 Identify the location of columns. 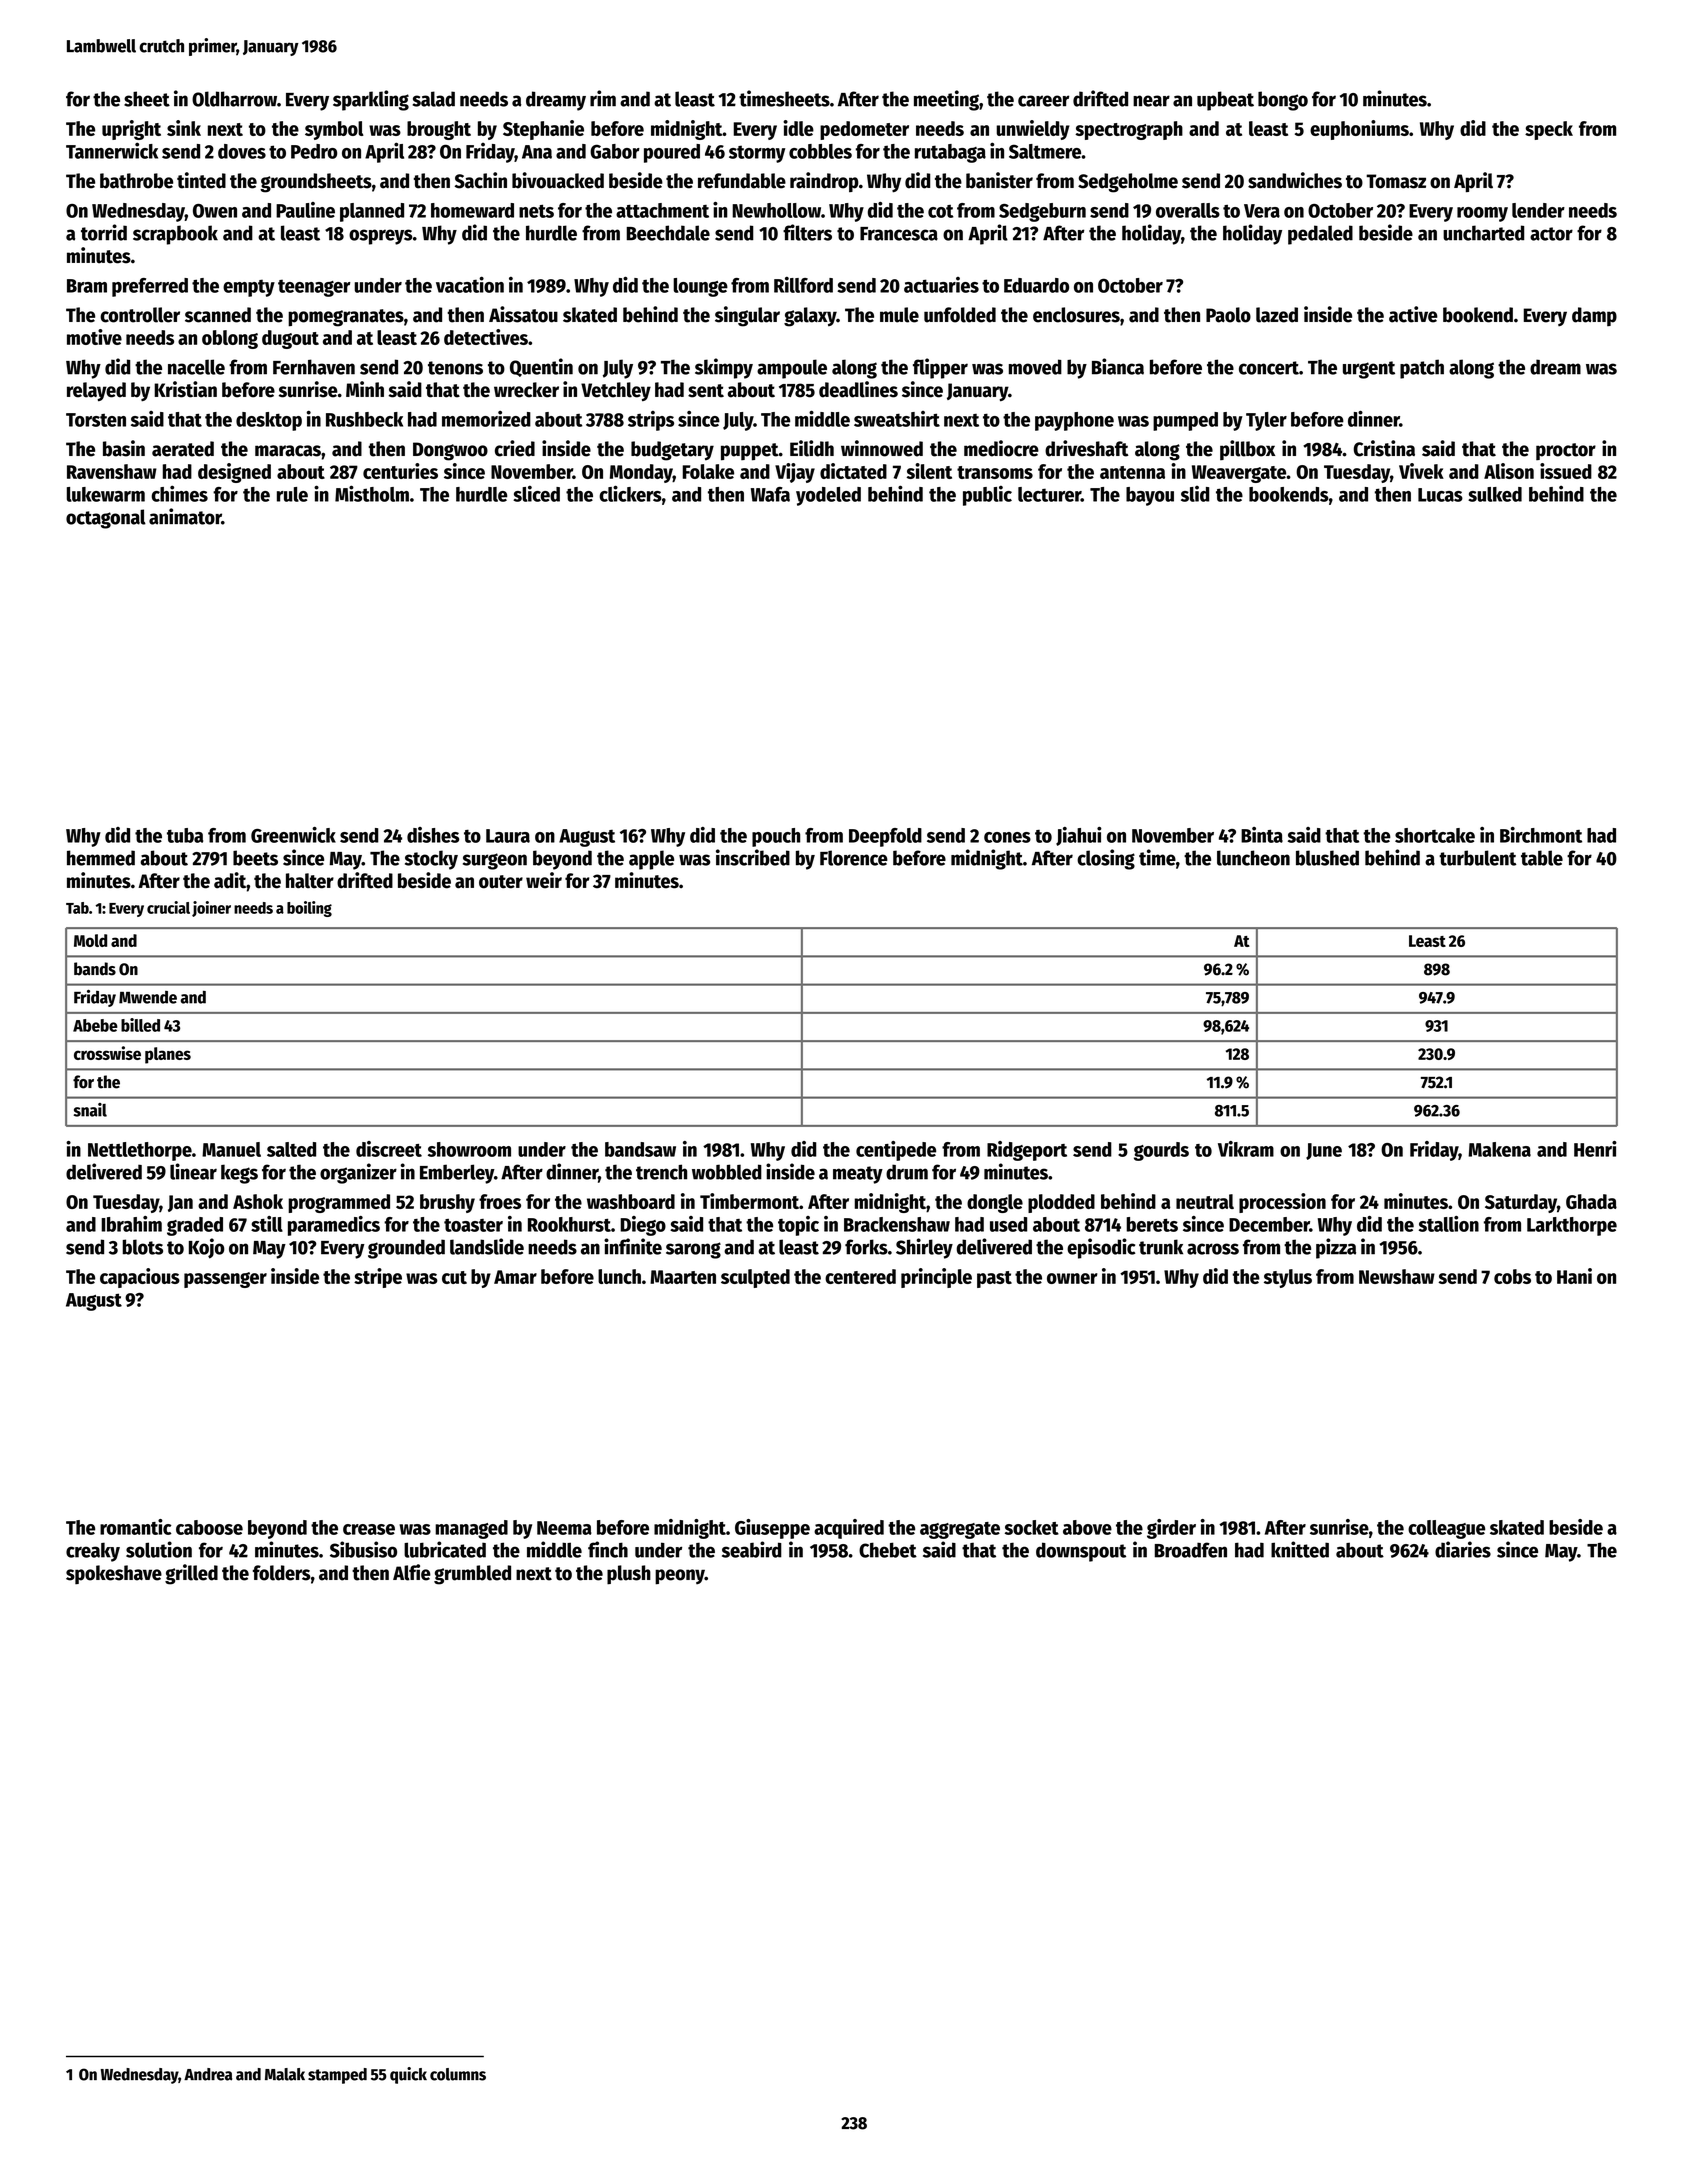
(458, 2074).
